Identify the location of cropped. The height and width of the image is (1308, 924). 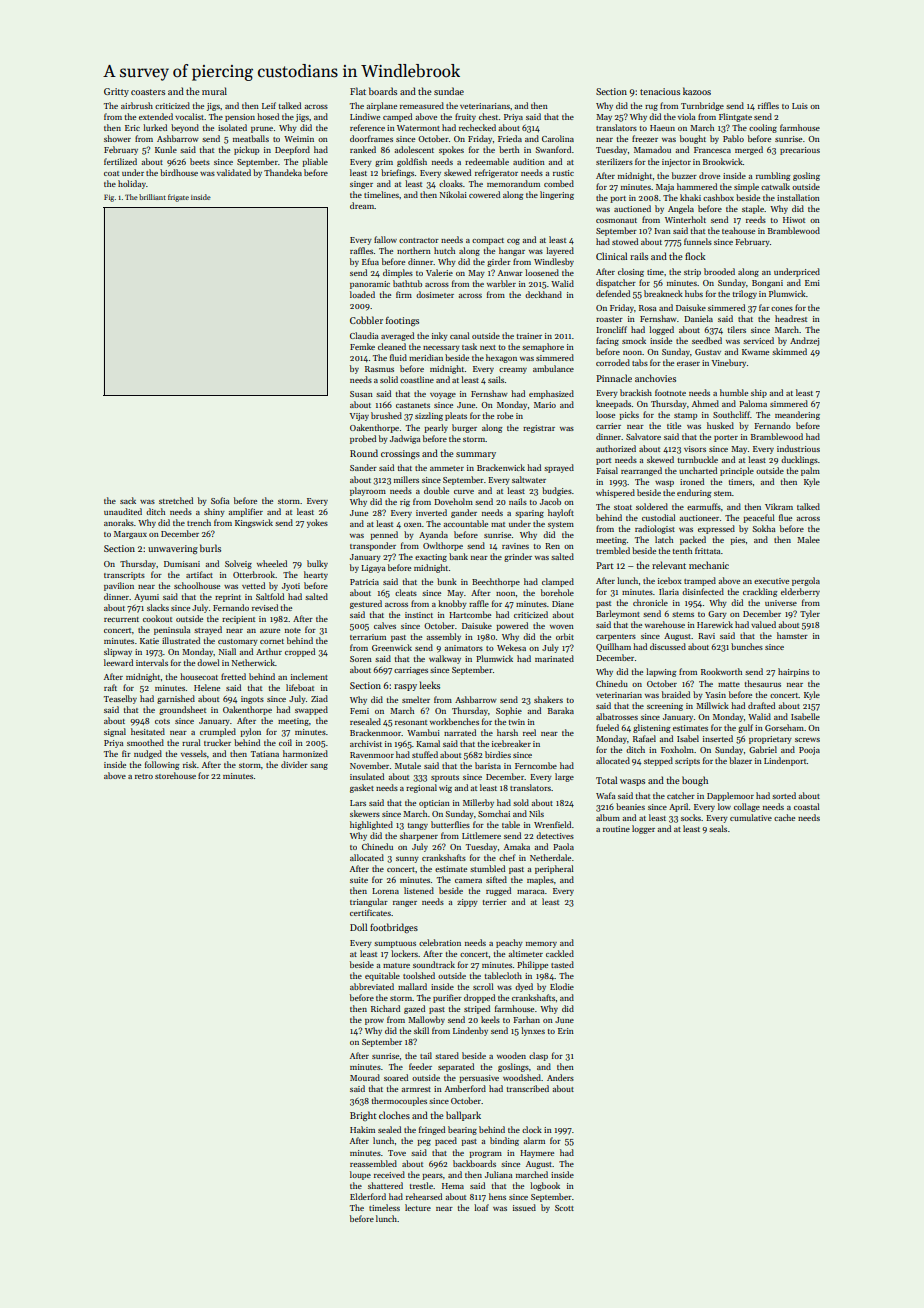
(300, 652).
